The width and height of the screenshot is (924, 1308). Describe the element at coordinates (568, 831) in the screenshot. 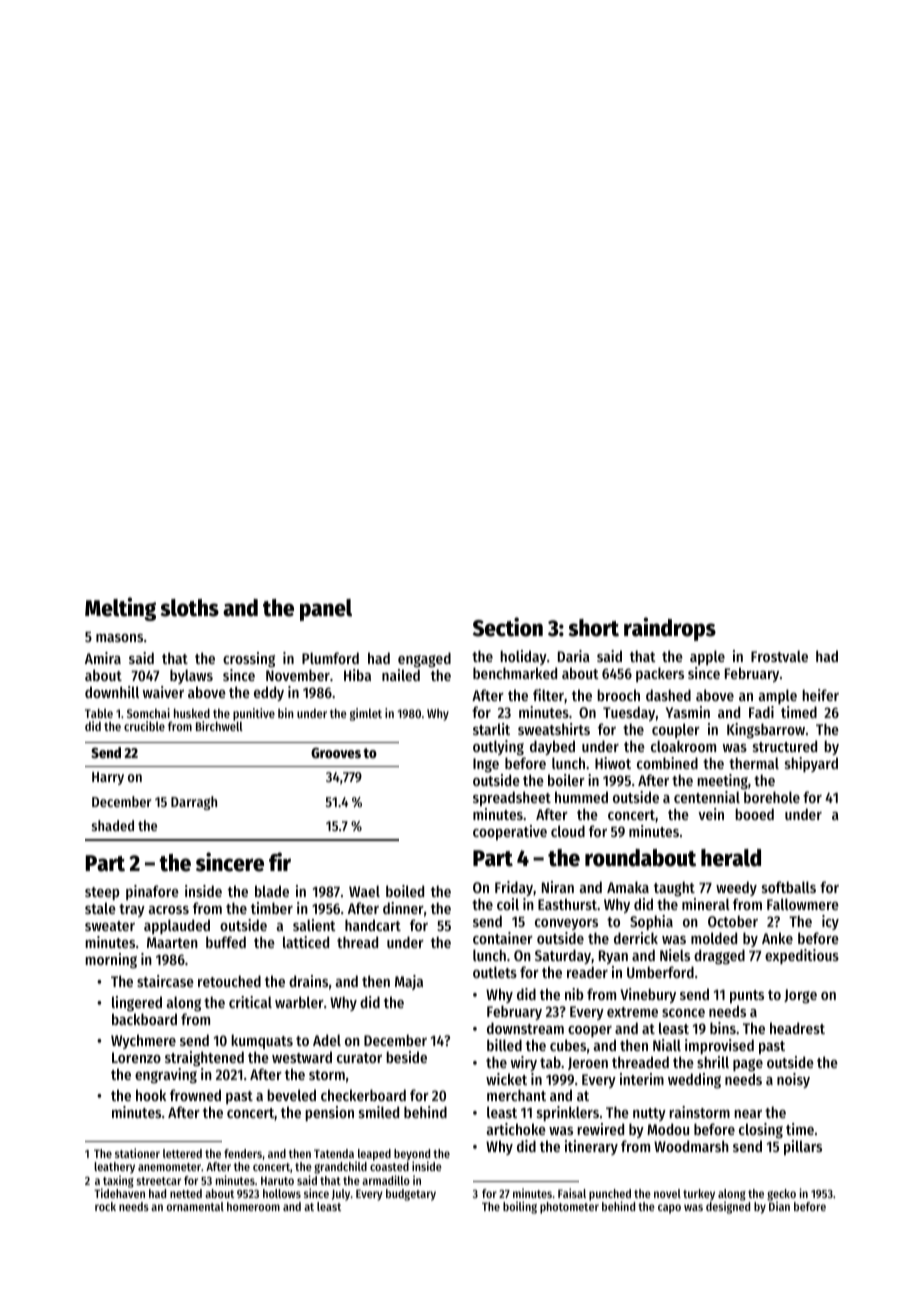

I see `cloud` at that location.
